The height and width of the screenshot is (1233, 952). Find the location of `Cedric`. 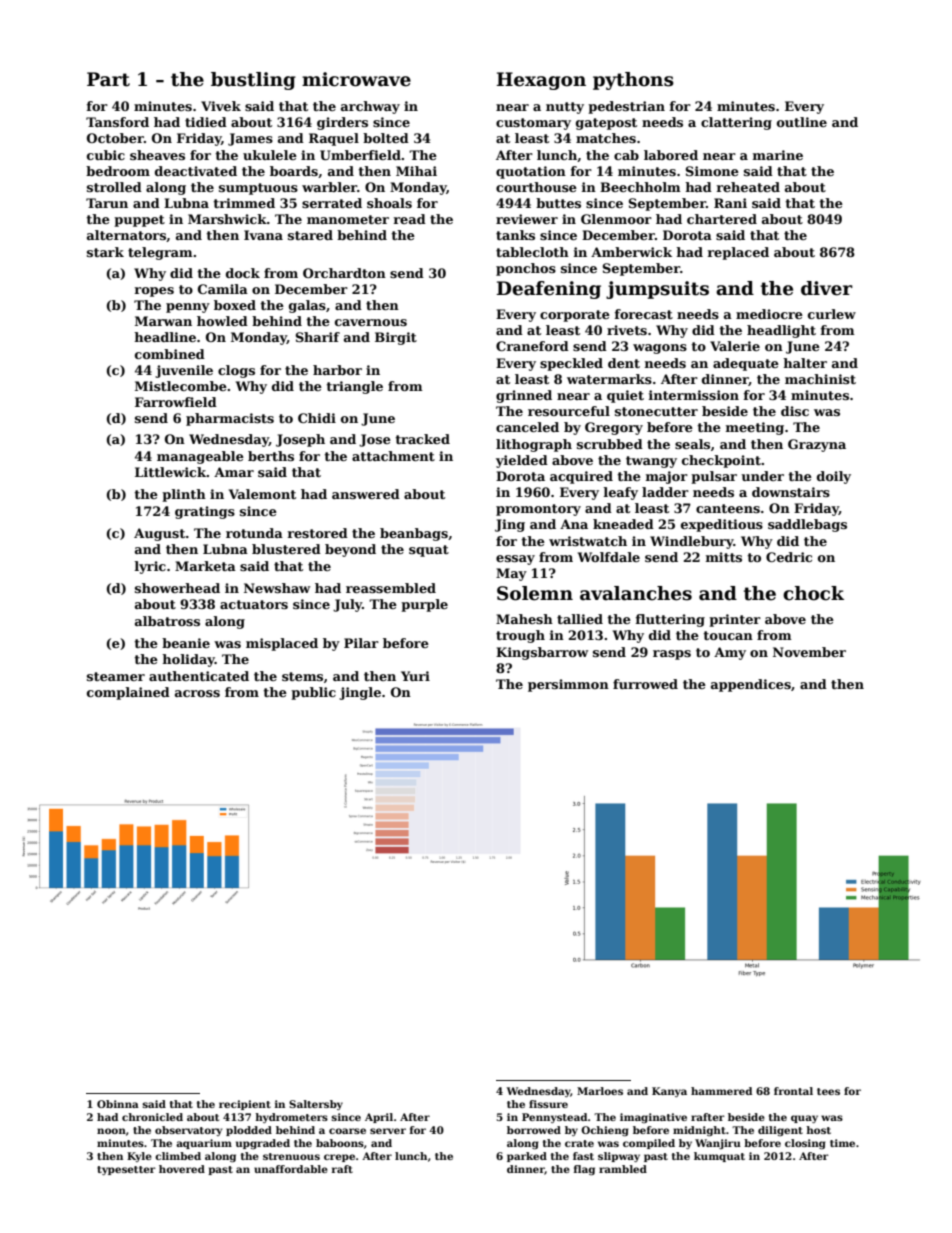

Cedric is located at coordinates (789, 557).
